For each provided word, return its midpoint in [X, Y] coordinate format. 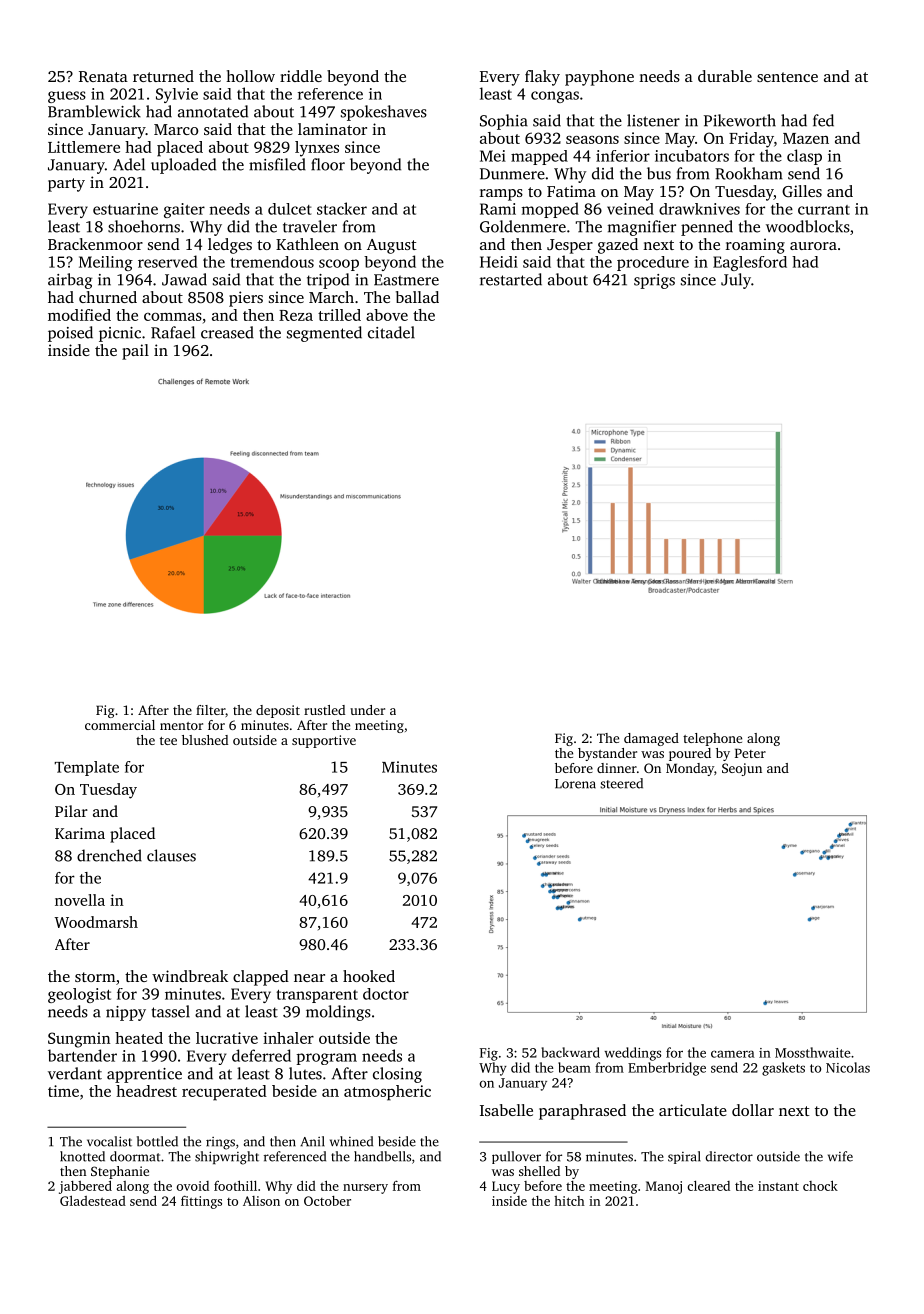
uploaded [183, 166]
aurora [813, 246]
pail [135, 352]
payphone [599, 78]
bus [659, 173]
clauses [171, 855]
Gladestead [93, 1200]
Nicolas [848, 1067]
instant [778, 1186]
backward [570, 1052]
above [387, 315]
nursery [365, 1189]
